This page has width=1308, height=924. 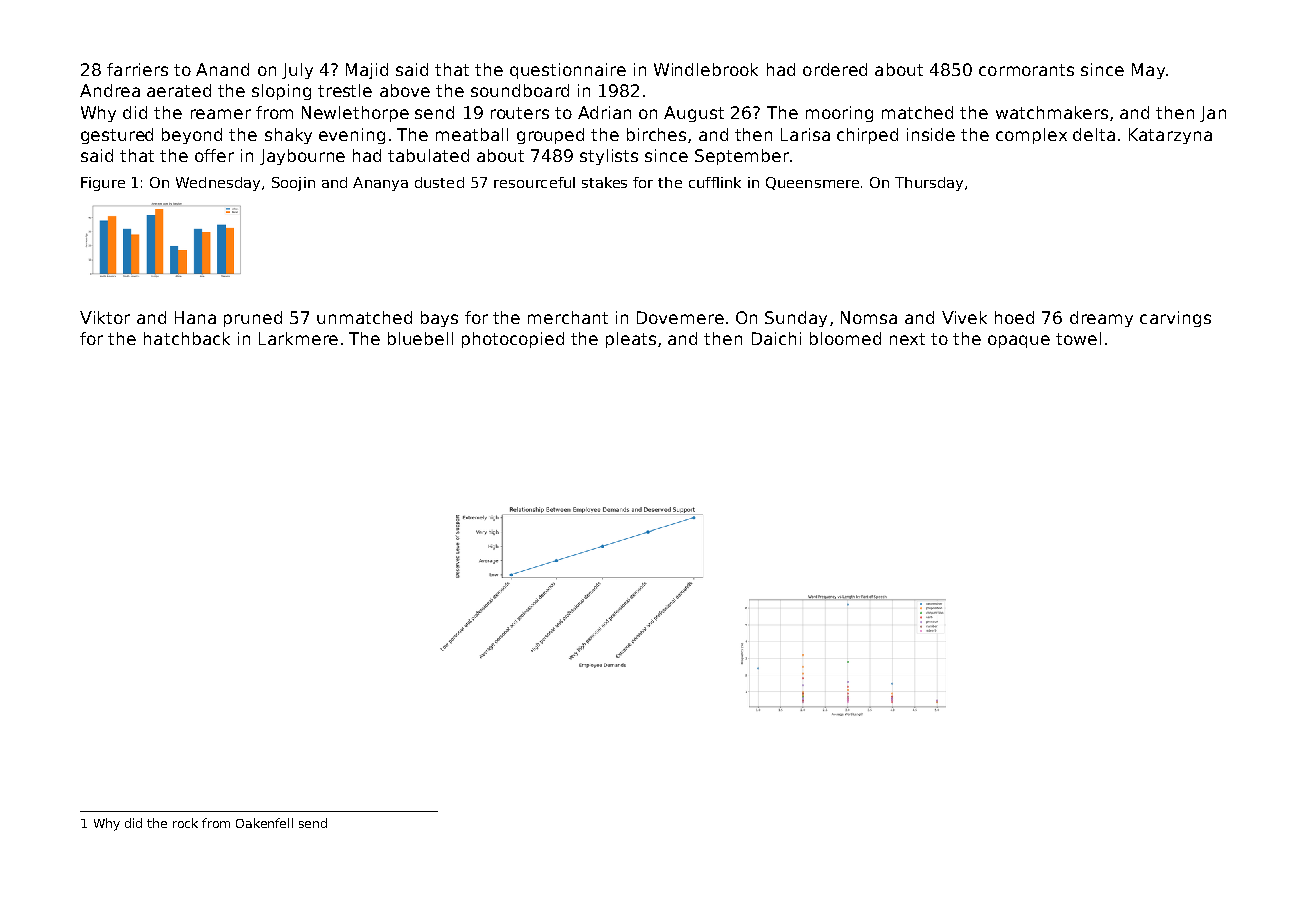 I want to click on inside, so click(x=931, y=134).
